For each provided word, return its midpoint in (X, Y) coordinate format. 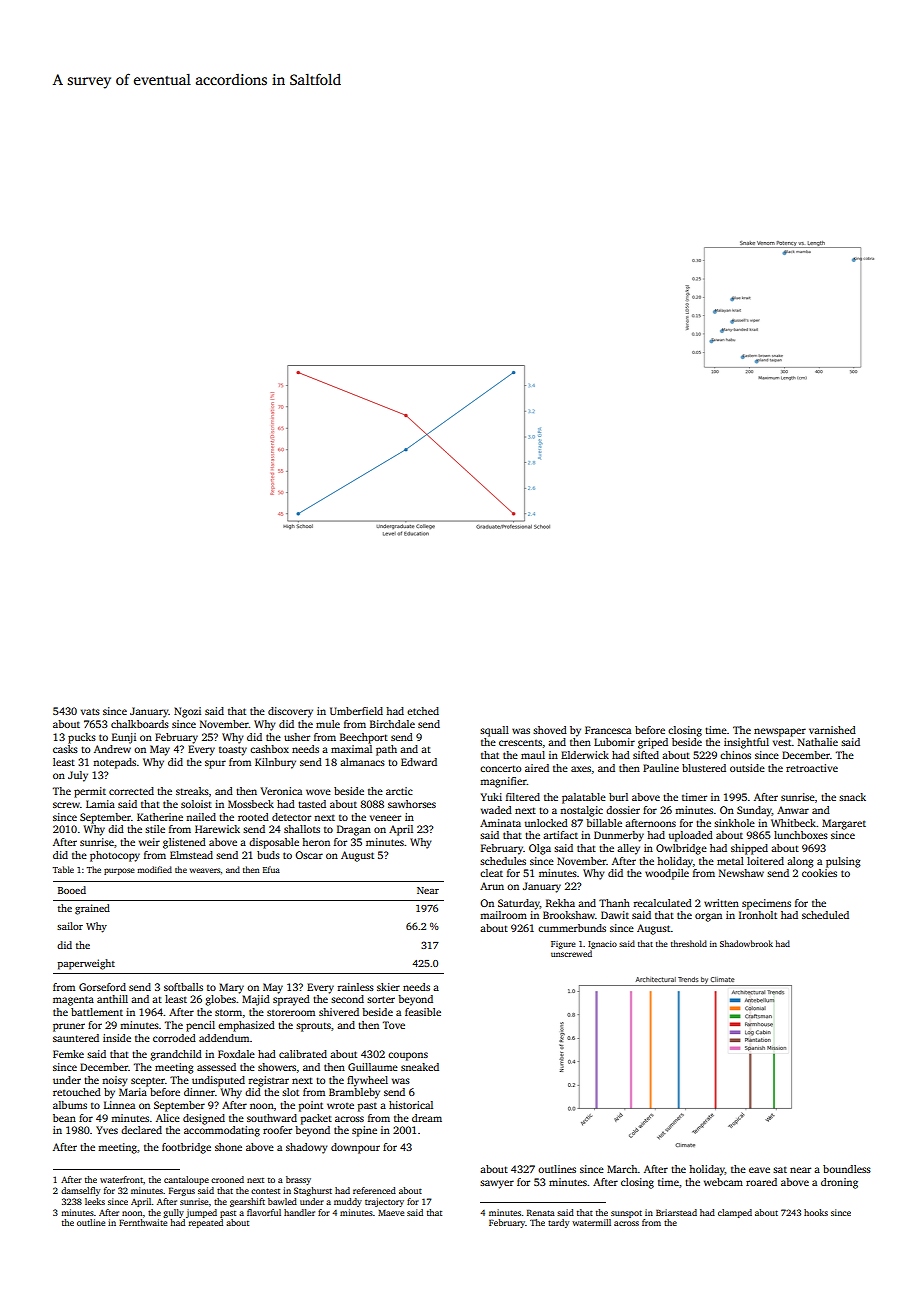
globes (220, 1000)
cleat (491, 873)
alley (628, 849)
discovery (290, 712)
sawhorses (412, 804)
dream (427, 1118)
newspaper (780, 732)
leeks (95, 1201)
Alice (168, 1118)
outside (747, 768)
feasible (423, 1012)
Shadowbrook (746, 943)
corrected (131, 791)
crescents (520, 743)
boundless (847, 1169)
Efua (271, 869)
